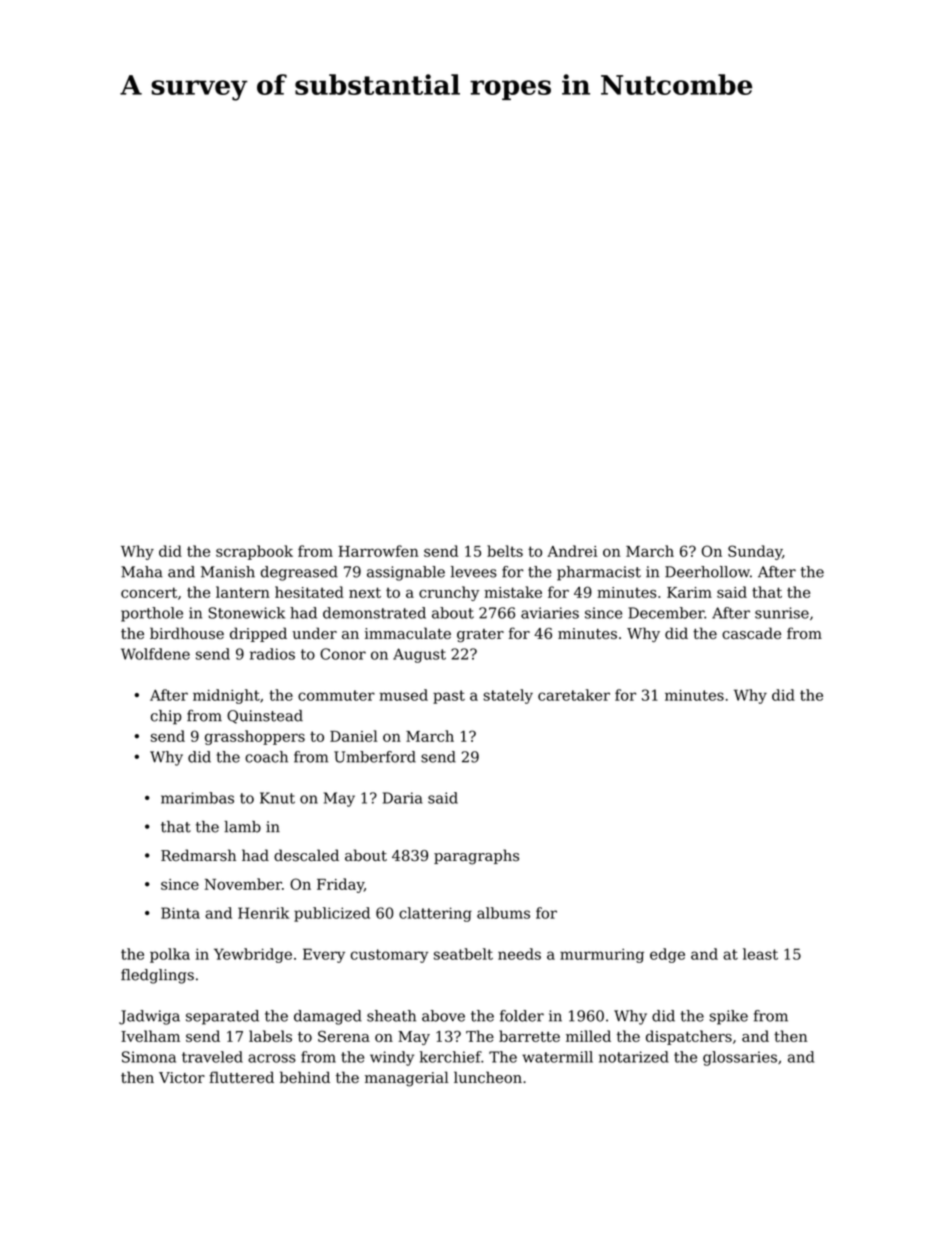  What do you see at coordinates (198, 855) in the document?
I see `Redmarsh` at bounding box center [198, 855].
